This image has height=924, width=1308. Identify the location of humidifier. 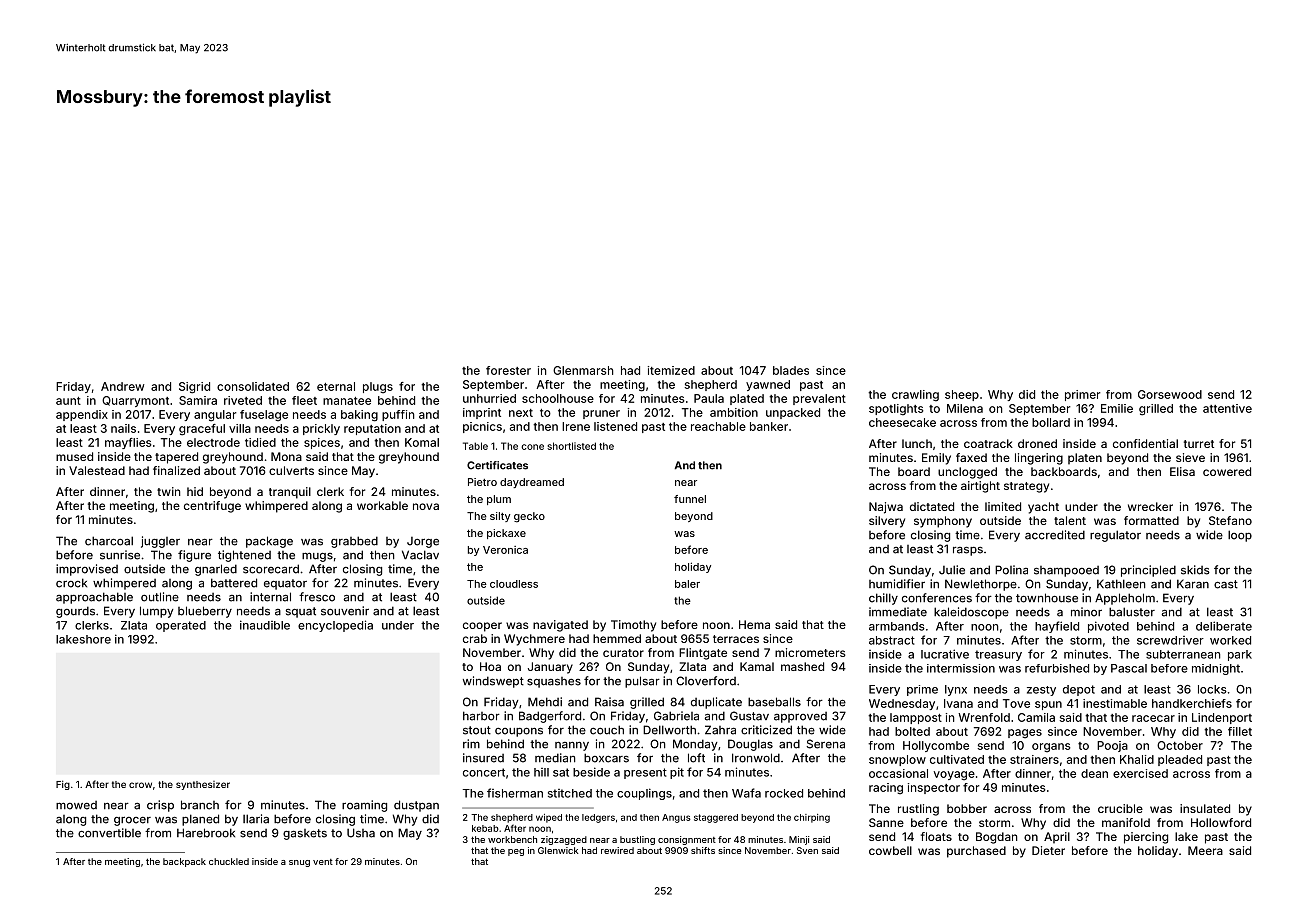
(897, 584).
